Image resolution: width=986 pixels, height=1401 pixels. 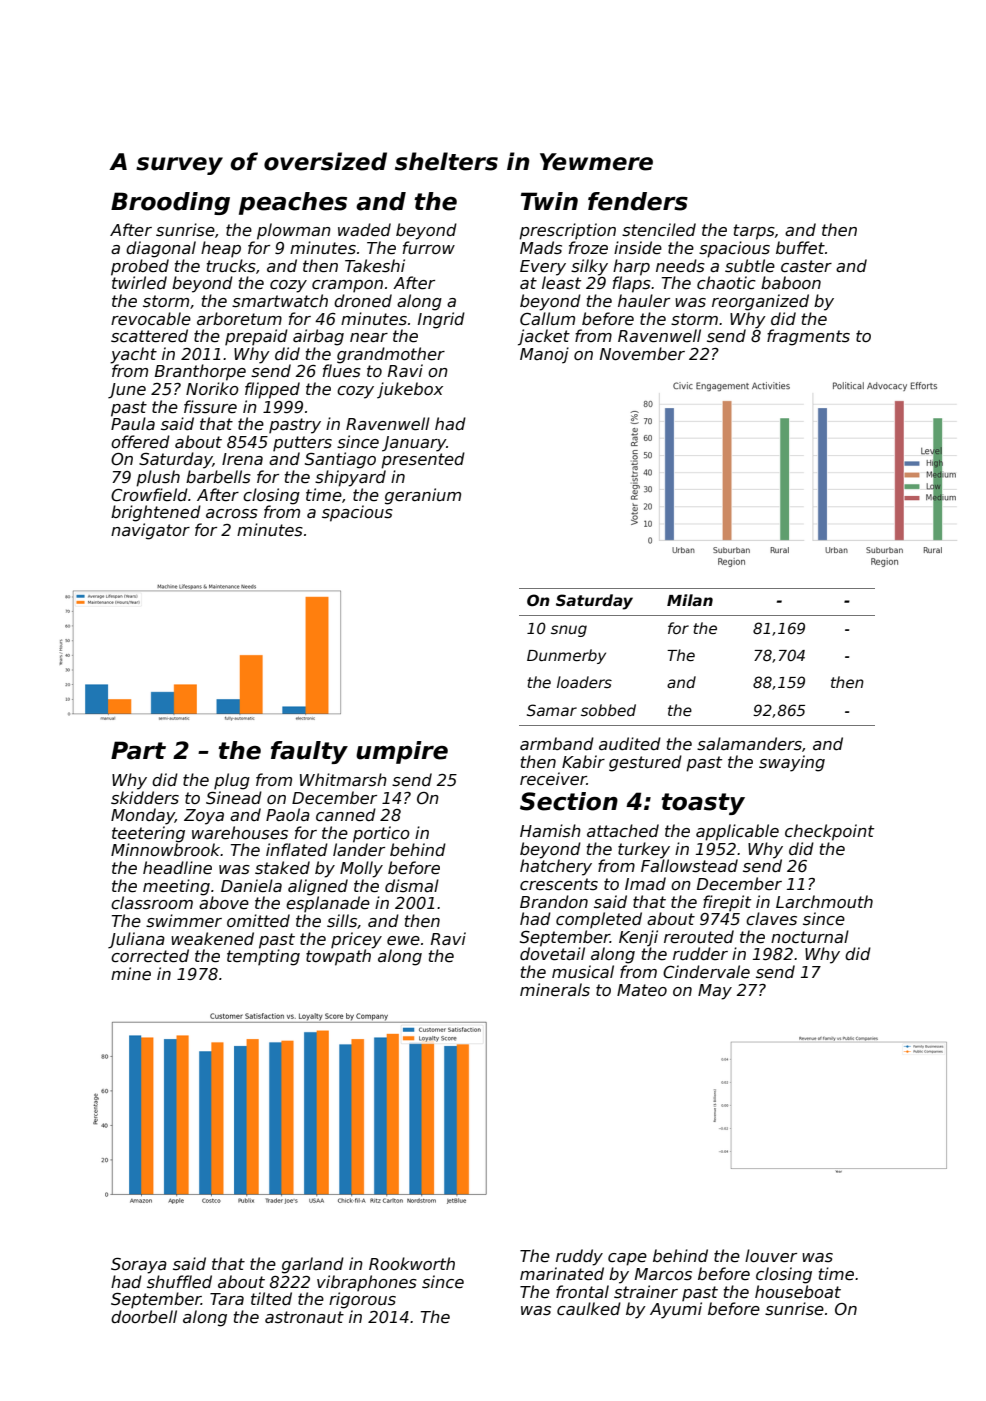 What do you see at coordinates (589, 1309) in the screenshot?
I see `caulked` at bounding box center [589, 1309].
